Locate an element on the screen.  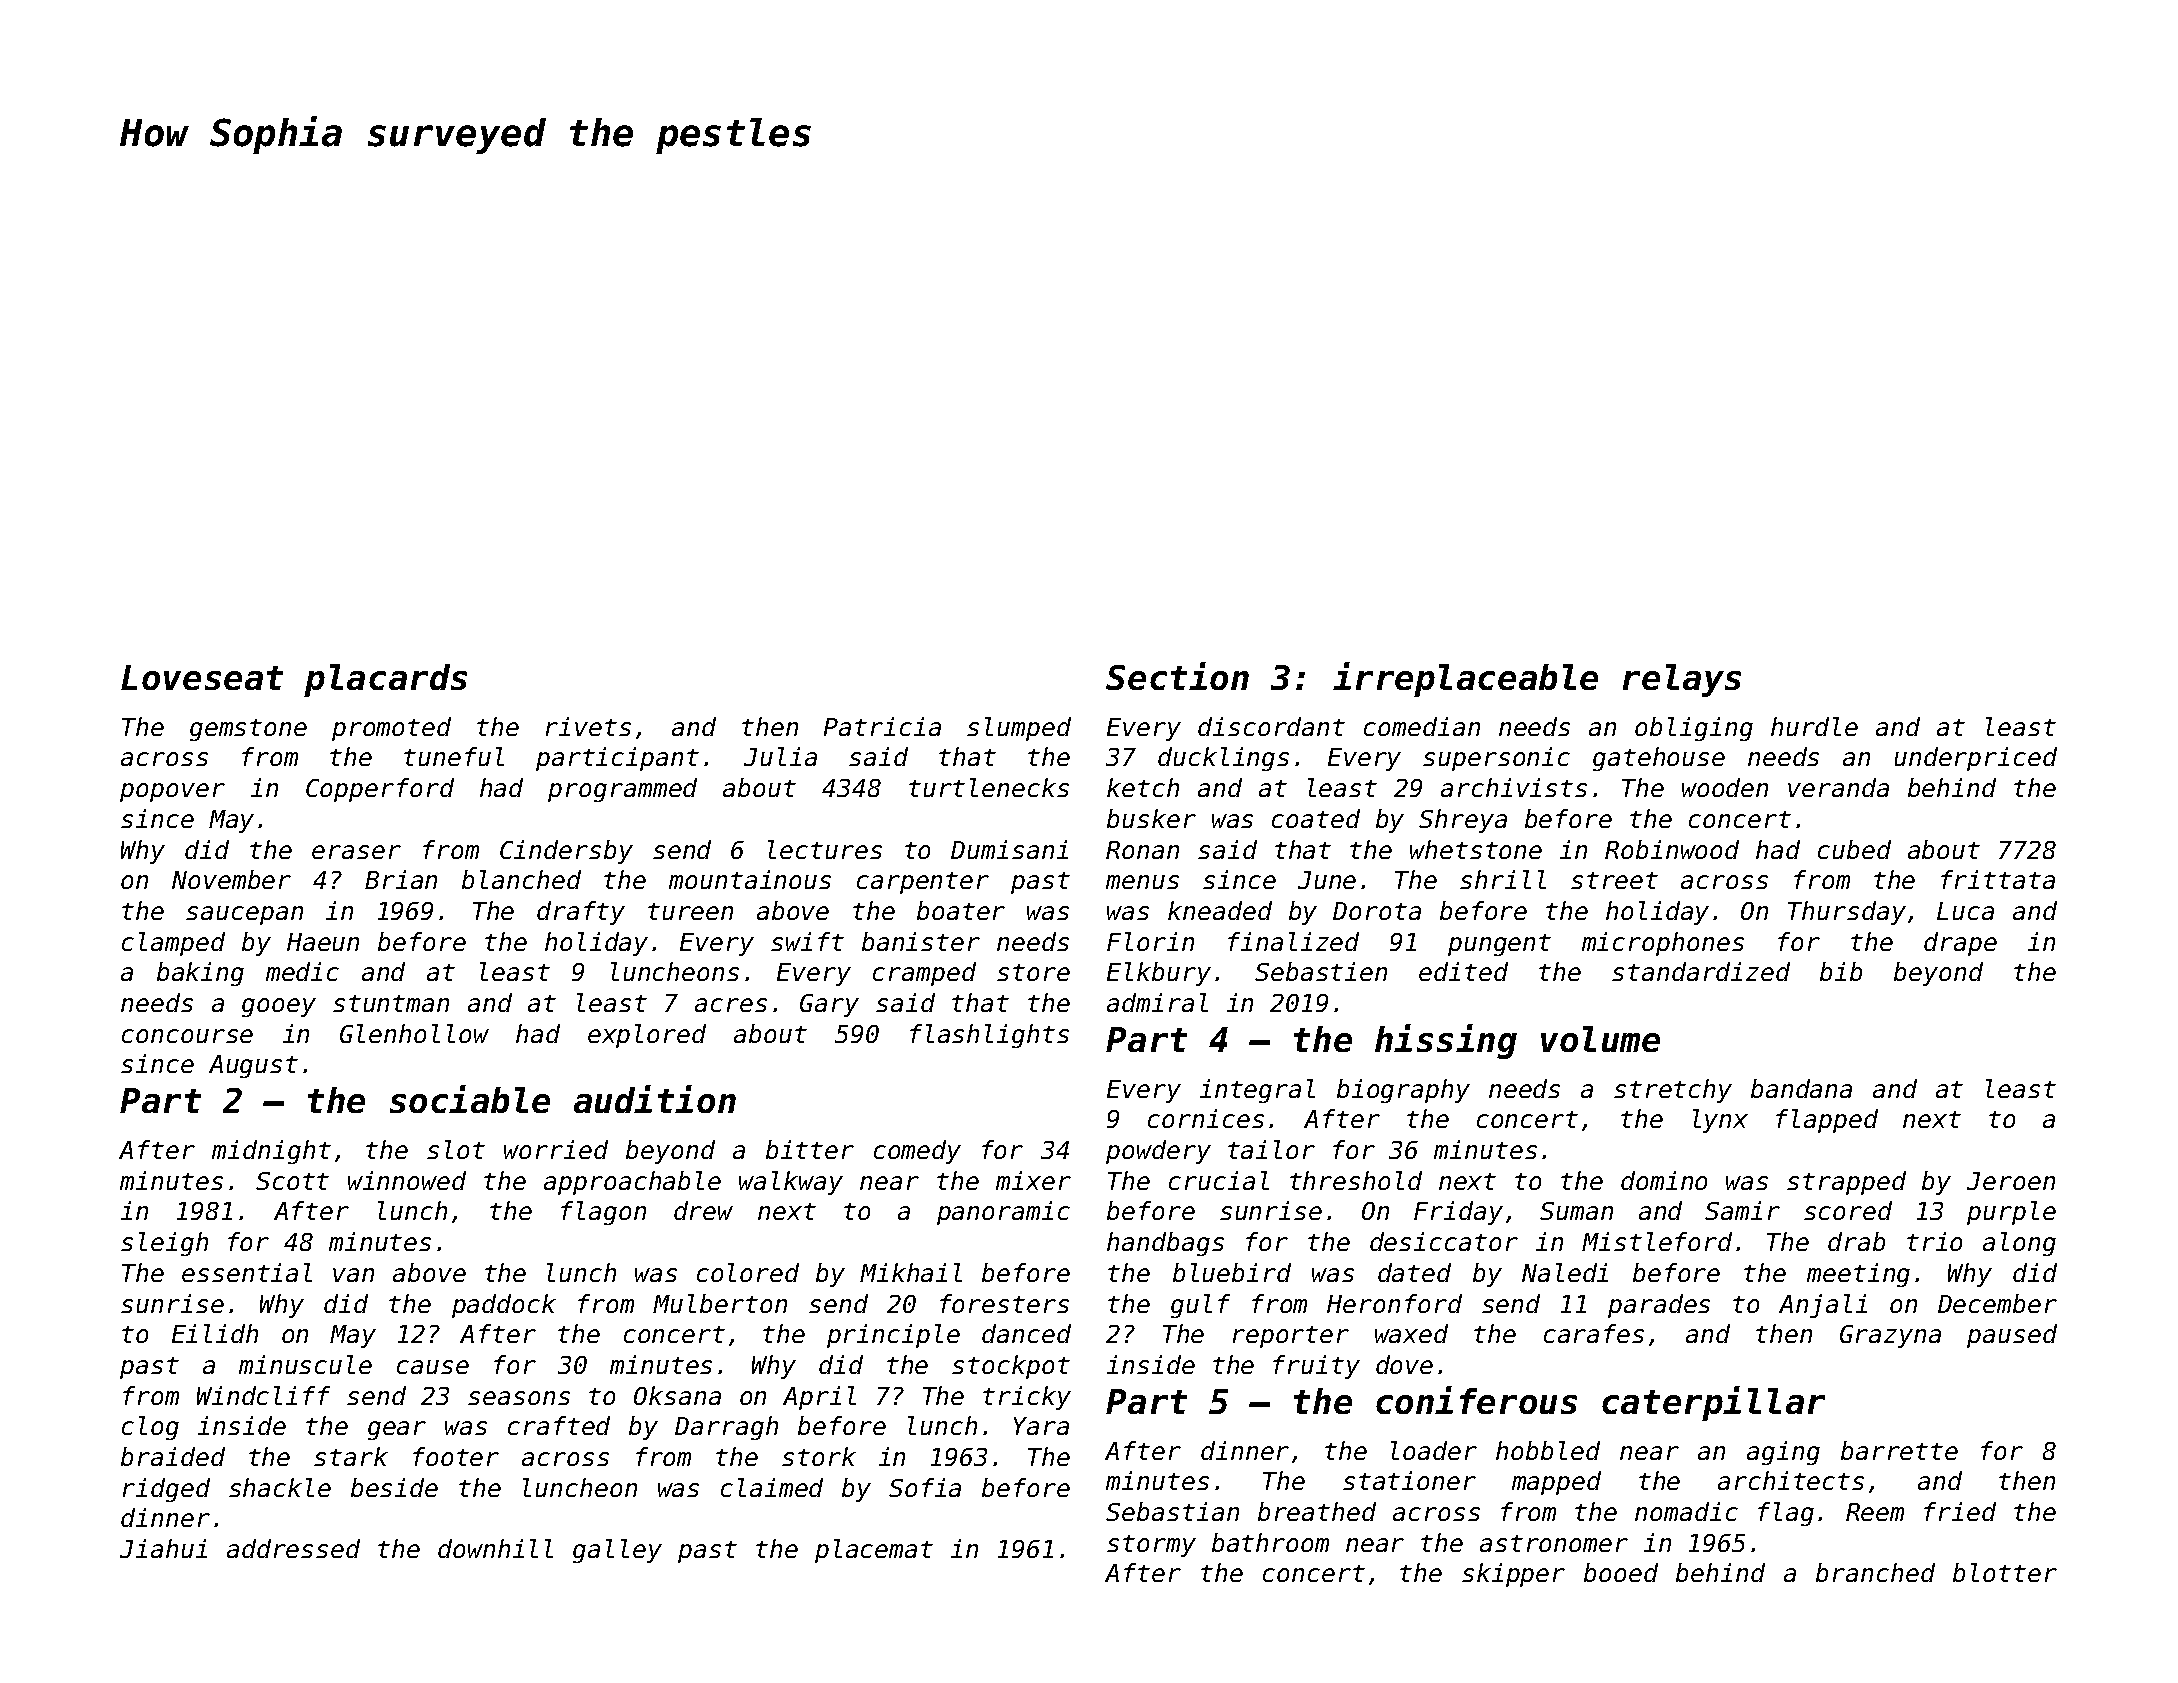
stretchy is located at coordinates (1673, 1091).
